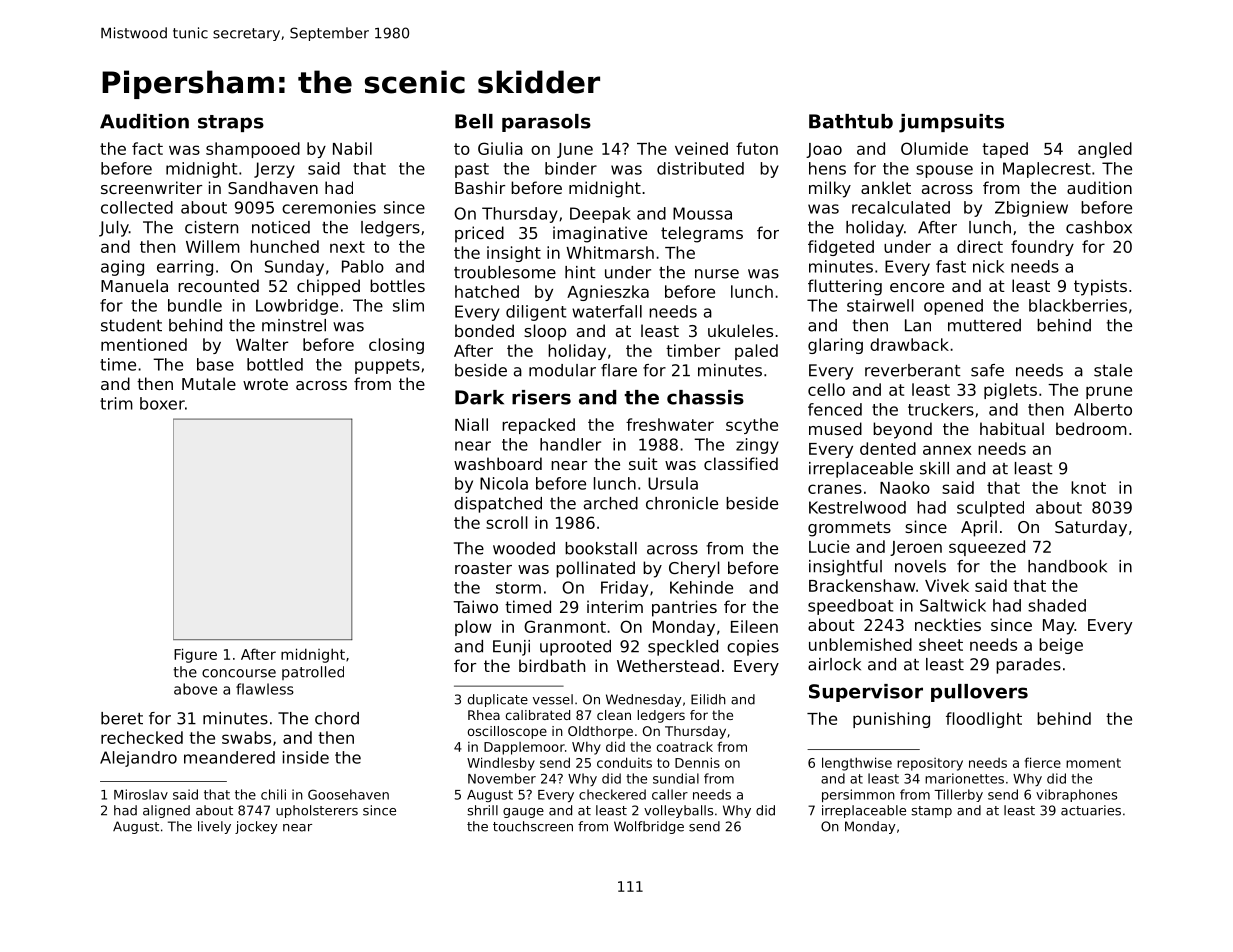 This image has height=952, width=1233. What do you see at coordinates (546, 123) in the image?
I see `parasols` at bounding box center [546, 123].
